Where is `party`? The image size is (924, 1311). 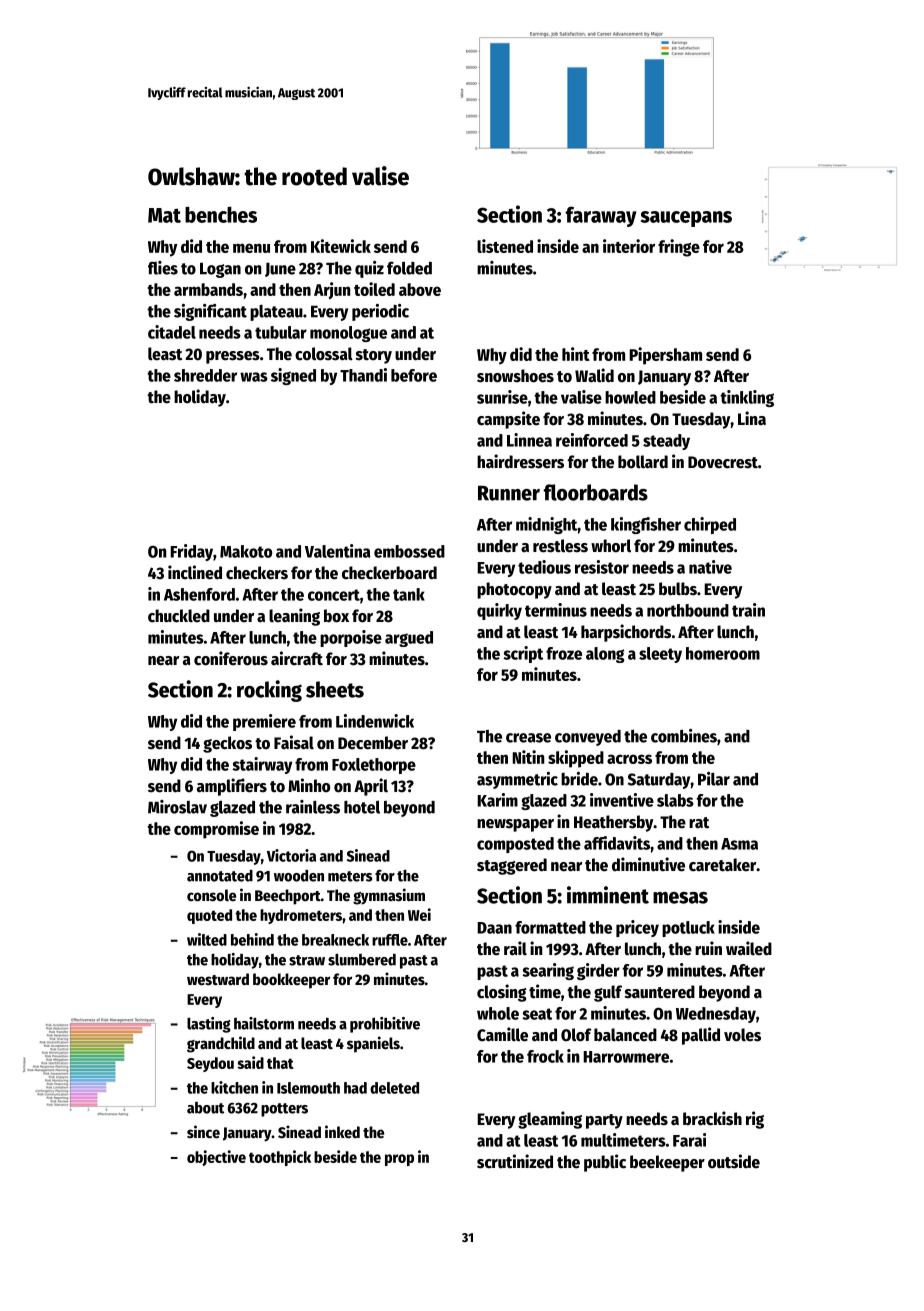
party is located at coordinates (604, 1121).
